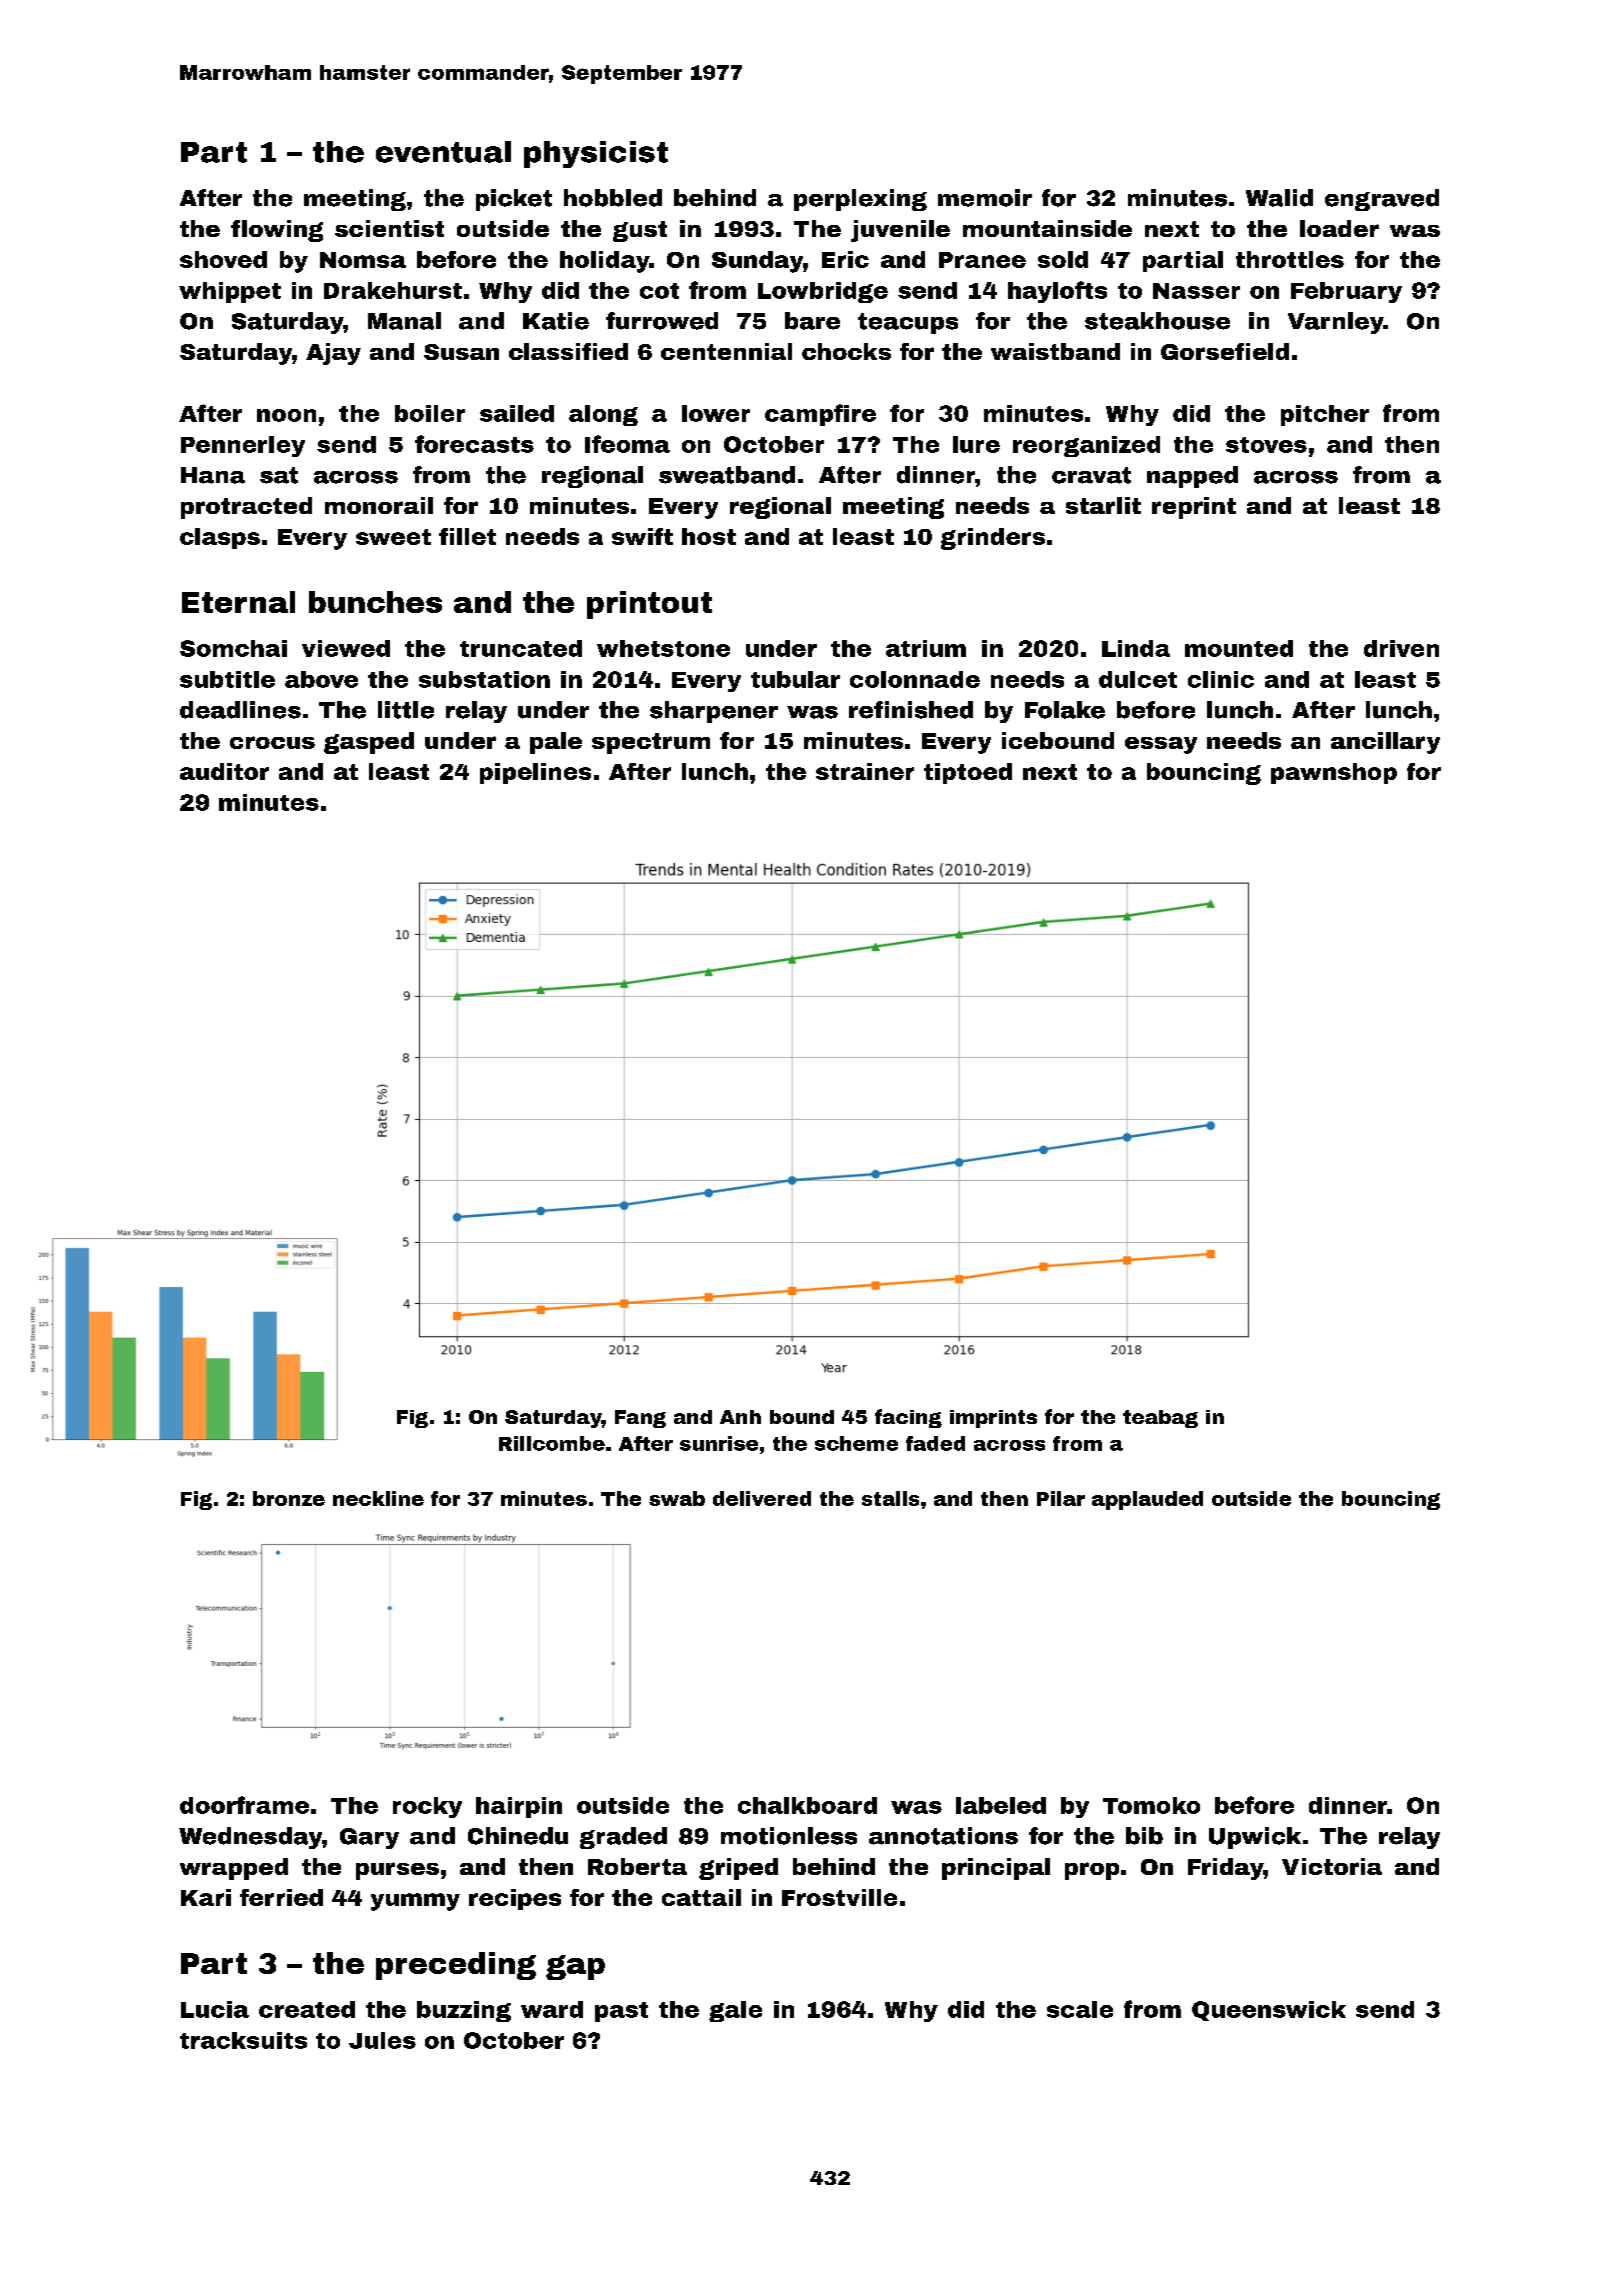 This page has height=2292, width=1620. Describe the element at coordinates (726, 351) in the page. I see `centennial` at that location.
